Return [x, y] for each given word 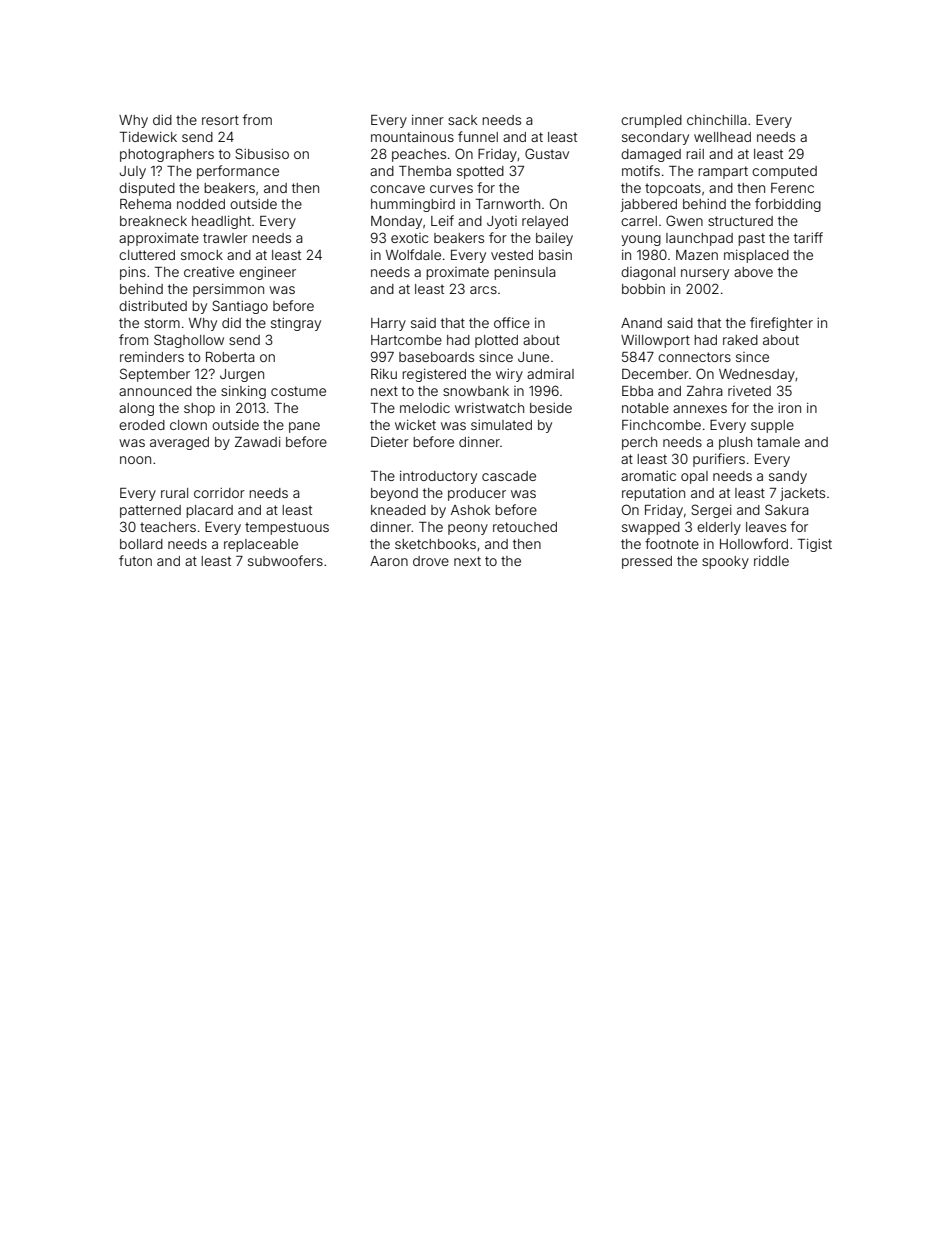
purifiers [719, 460]
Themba [425, 171]
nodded [201, 204]
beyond [394, 494]
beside [551, 408]
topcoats [673, 189]
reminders [152, 357]
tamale [778, 442]
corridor [219, 493]
